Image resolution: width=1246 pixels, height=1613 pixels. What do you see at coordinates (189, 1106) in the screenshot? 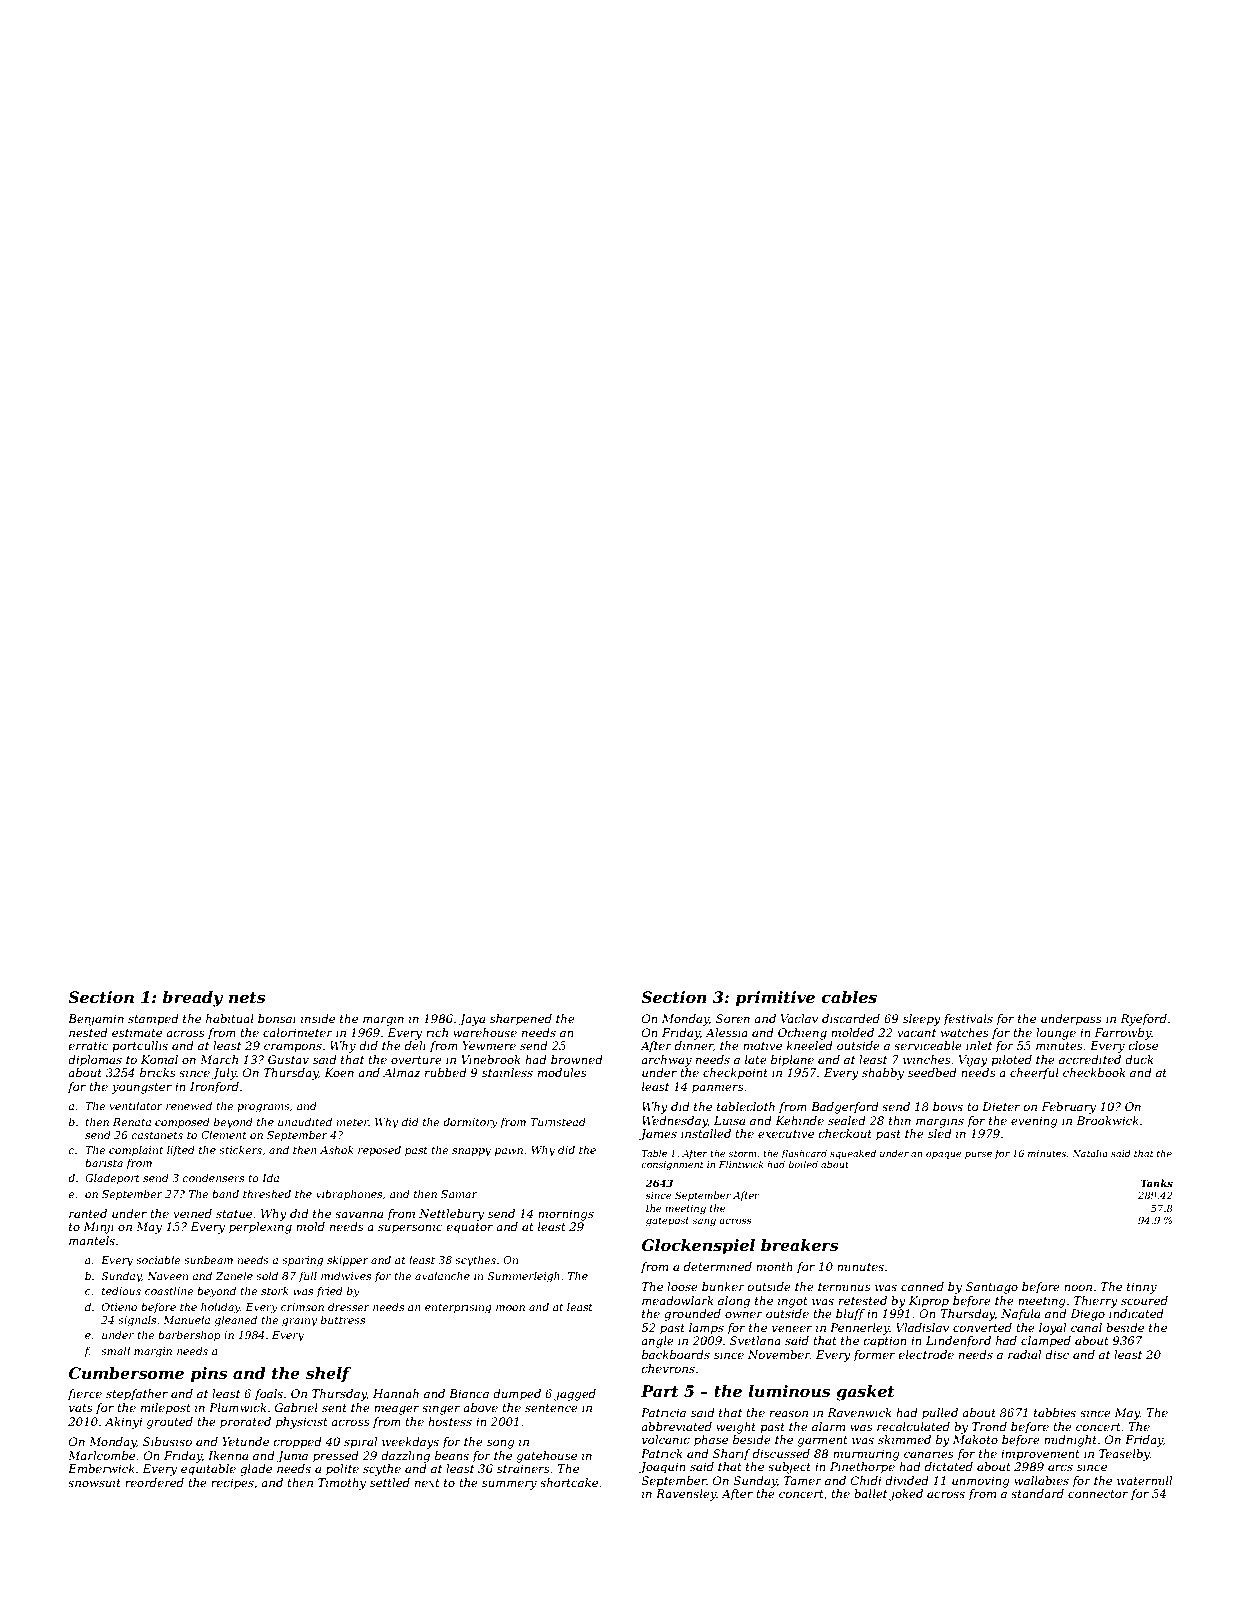
I see `renewed` at bounding box center [189, 1106].
